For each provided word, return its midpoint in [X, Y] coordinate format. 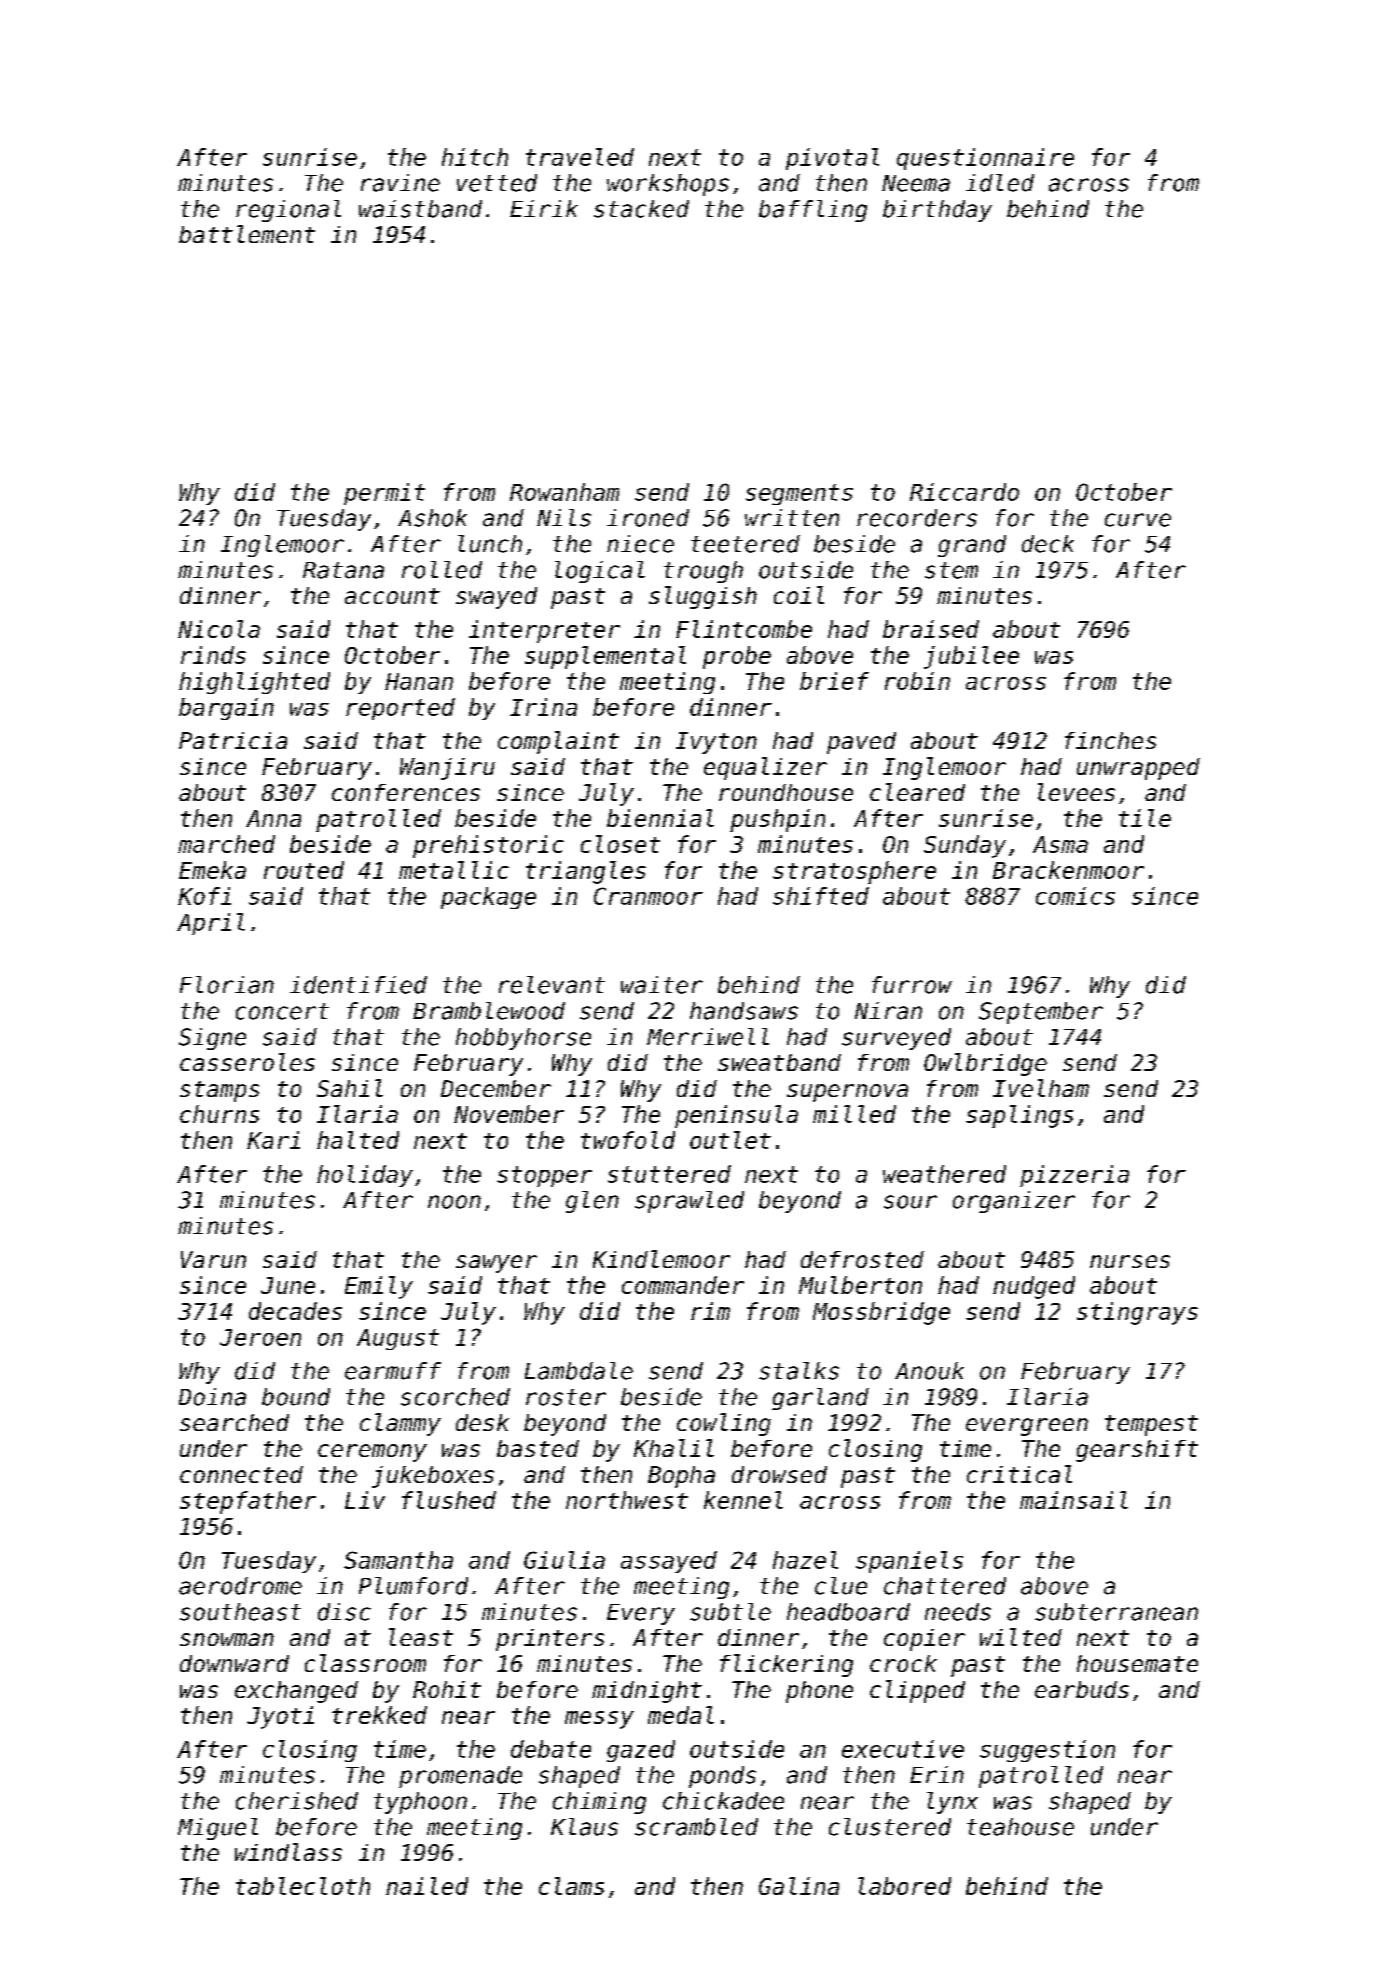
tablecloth [303, 1886]
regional [288, 211]
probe [737, 657]
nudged [1034, 1287]
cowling [724, 1424]
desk [482, 1422]
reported [400, 709]
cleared [917, 792]
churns [219, 1114]
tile [1145, 818]
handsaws [744, 1011]
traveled [580, 157]
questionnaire [985, 159]
